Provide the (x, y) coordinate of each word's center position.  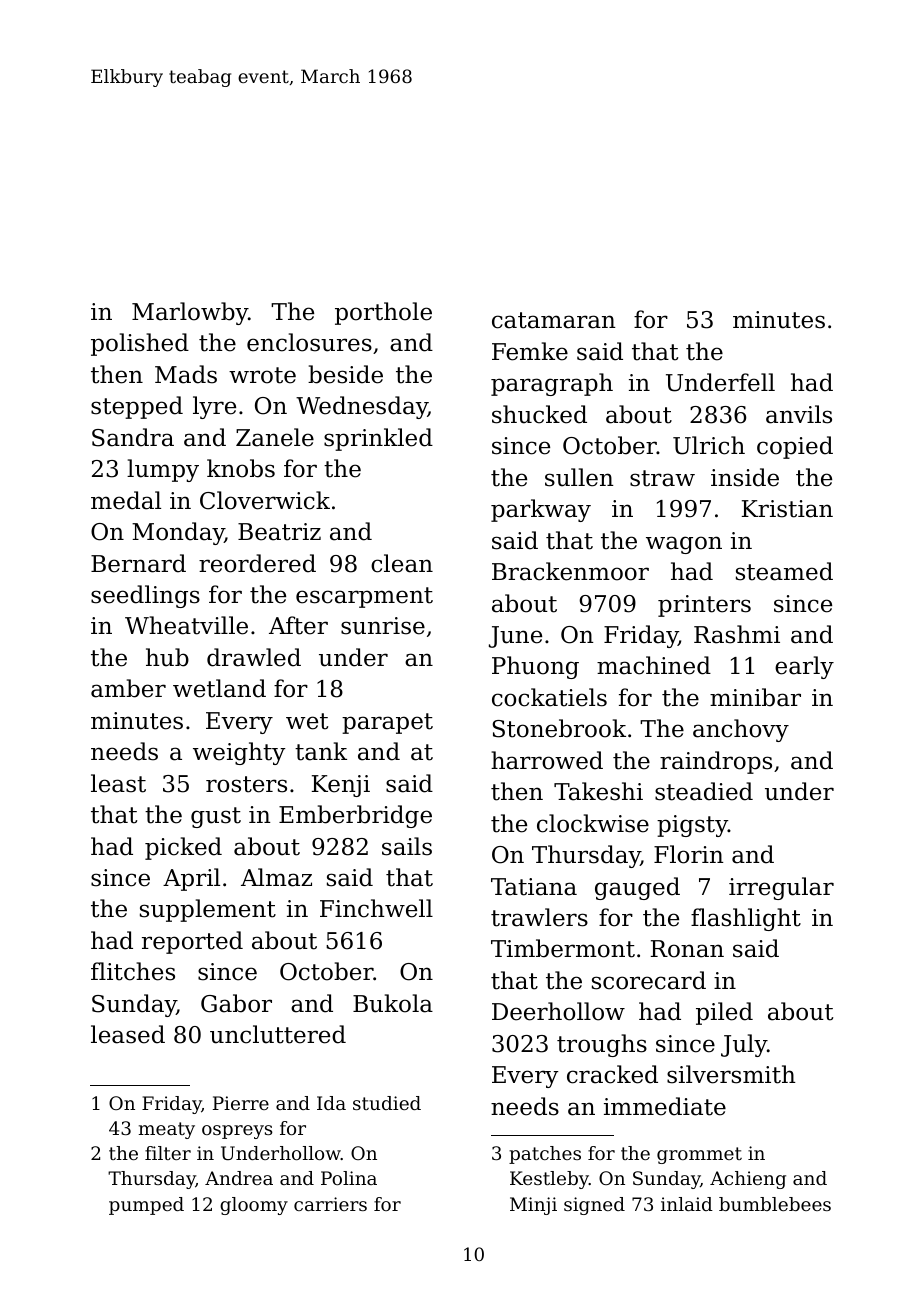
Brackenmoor (570, 571)
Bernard (138, 563)
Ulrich (709, 445)
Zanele (275, 437)
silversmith (731, 1074)
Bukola (393, 1003)
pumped (146, 1206)
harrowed (547, 760)
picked (183, 848)
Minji (533, 1206)
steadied (704, 791)
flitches (133, 971)
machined (654, 665)
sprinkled (378, 439)
